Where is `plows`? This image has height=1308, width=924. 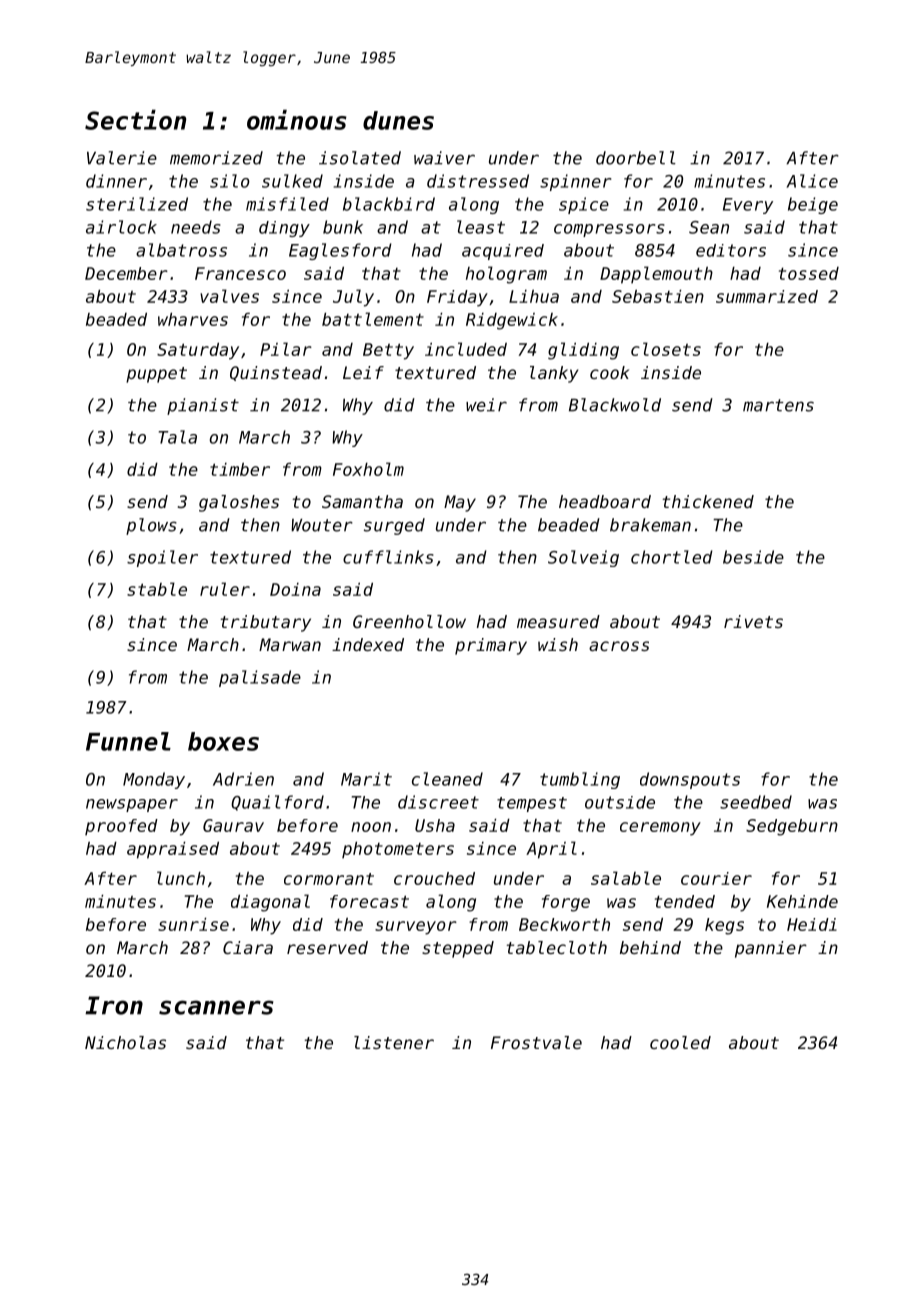 plows is located at coordinates (151, 526).
